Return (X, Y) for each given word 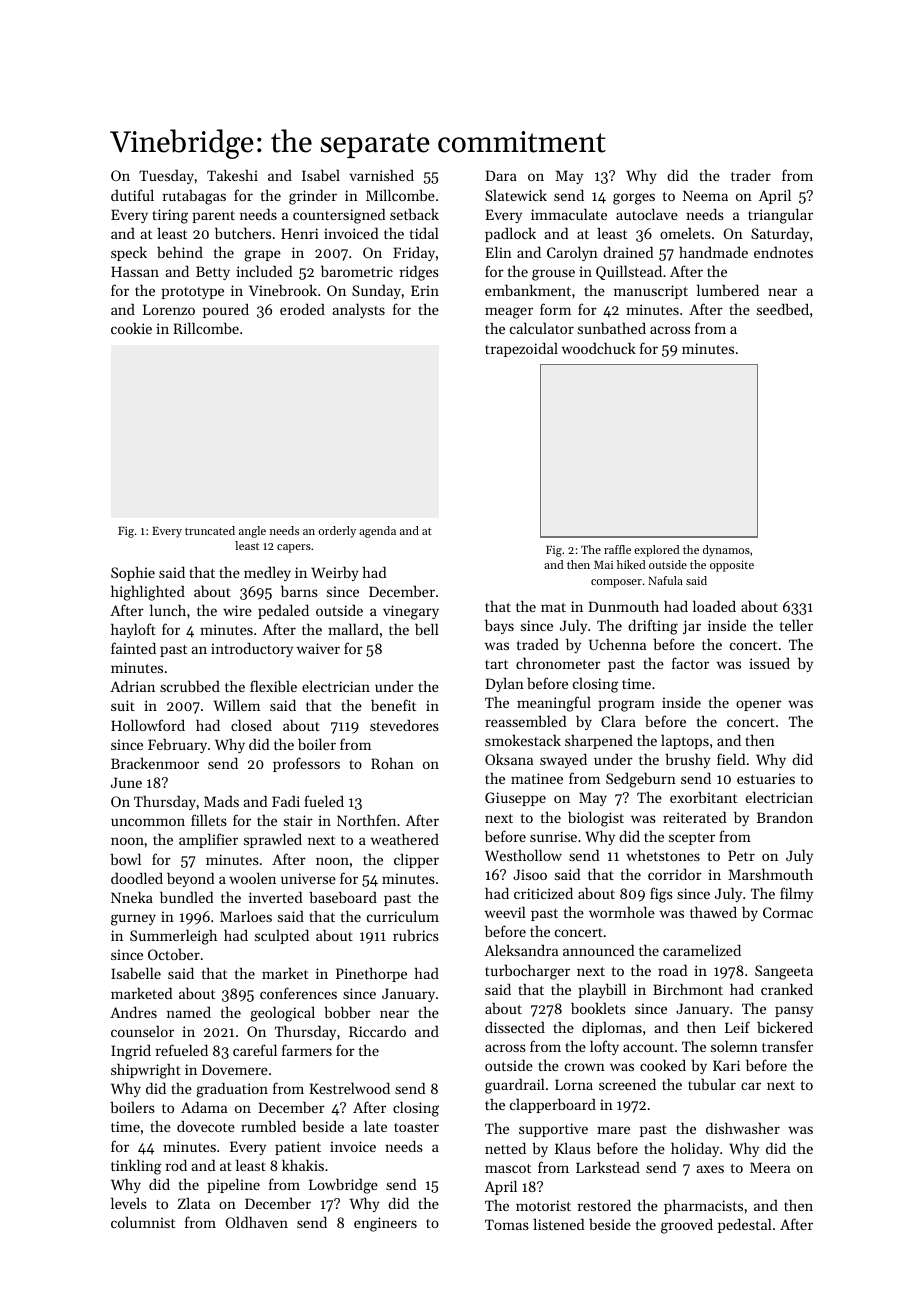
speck (129, 253)
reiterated (695, 817)
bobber (347, 1012)
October (174, 954)
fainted (133, 648)
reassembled (526, 721)
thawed (713, 912)
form (555, 309)
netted (505, 1148)
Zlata (194, 1203)
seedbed (783, 309)
